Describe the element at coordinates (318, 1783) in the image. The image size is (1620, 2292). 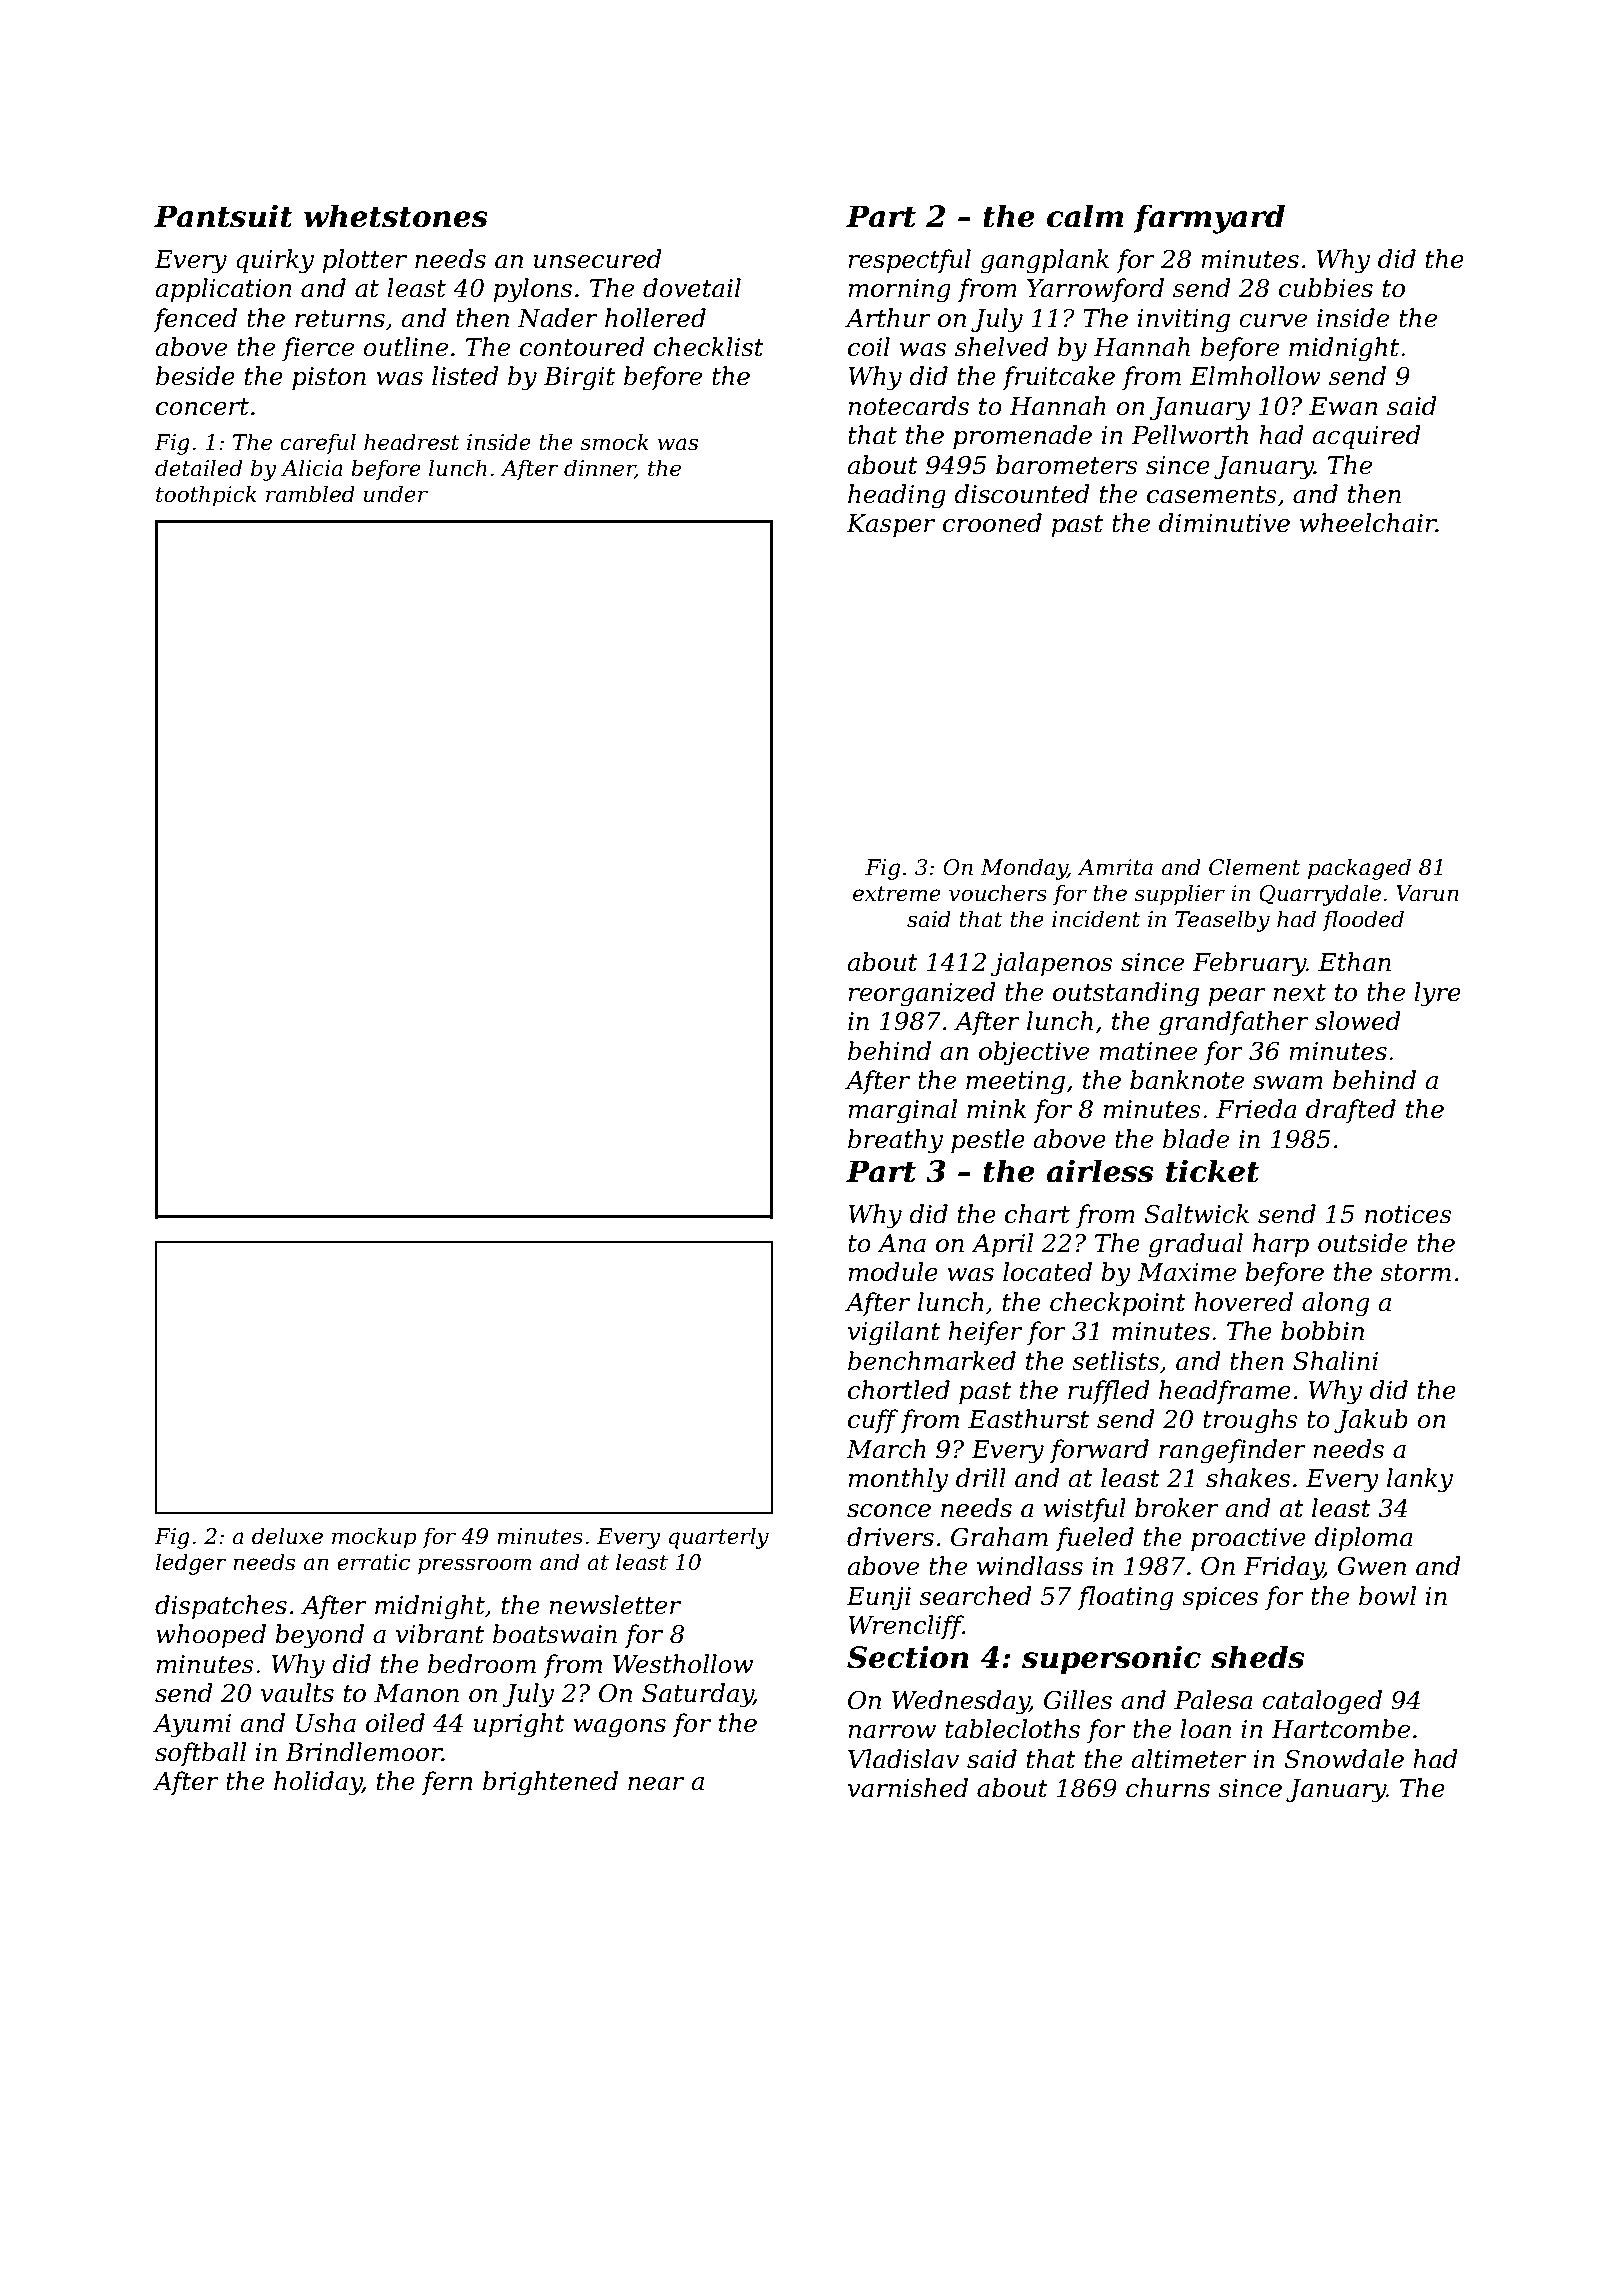
I see `holiday` at that location.
